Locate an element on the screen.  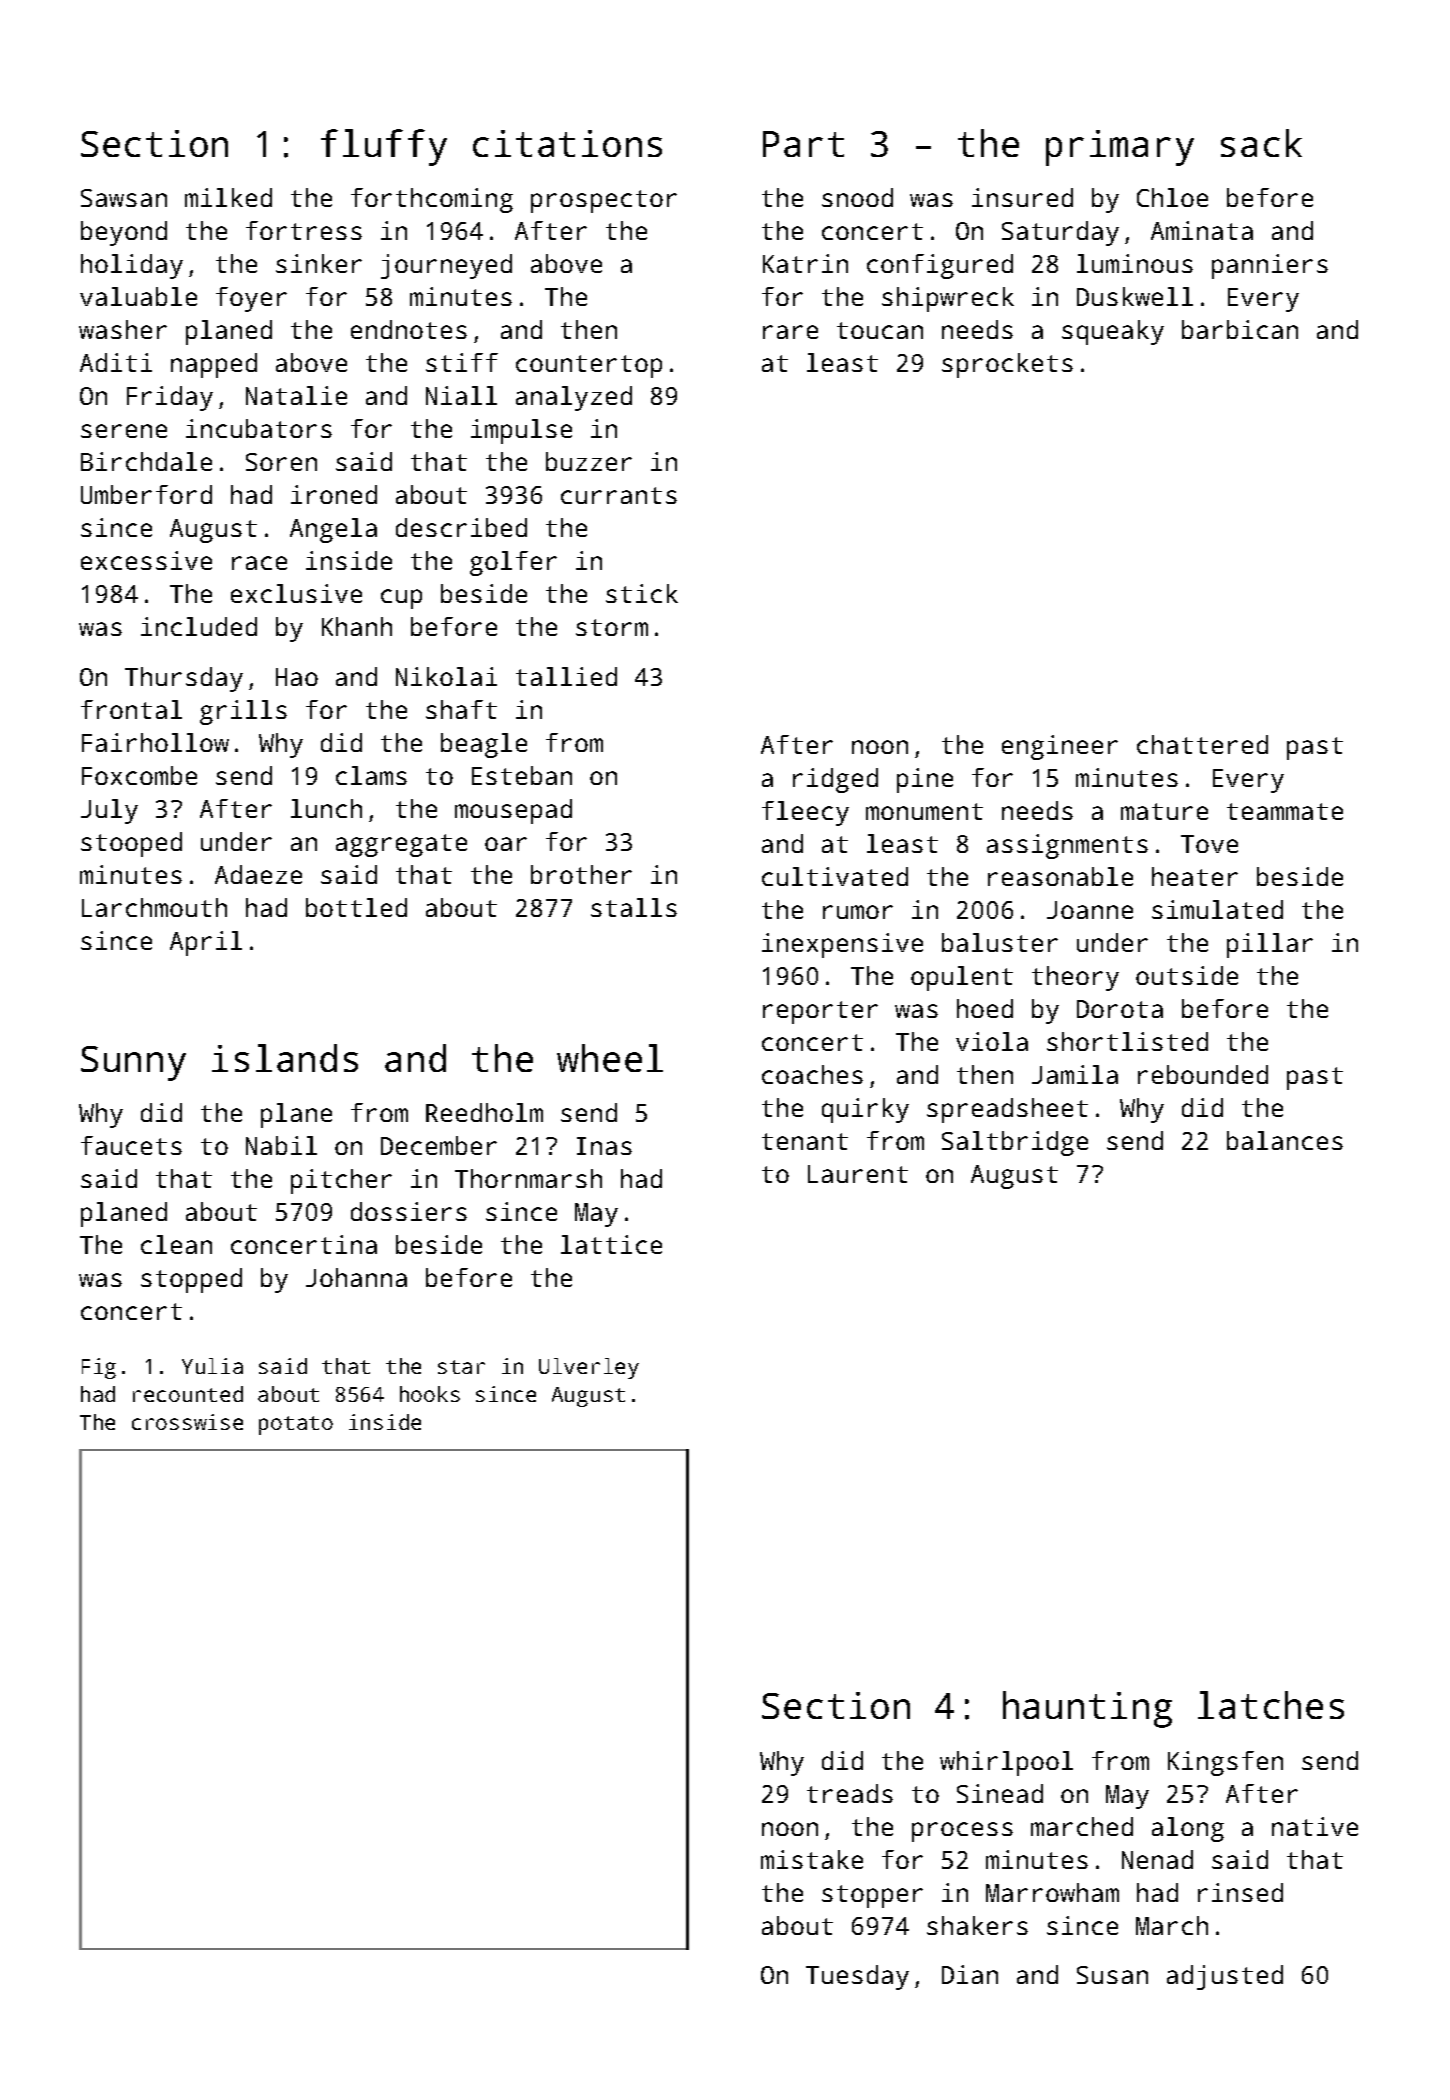
sack is located at coordinates (1261, 143).
